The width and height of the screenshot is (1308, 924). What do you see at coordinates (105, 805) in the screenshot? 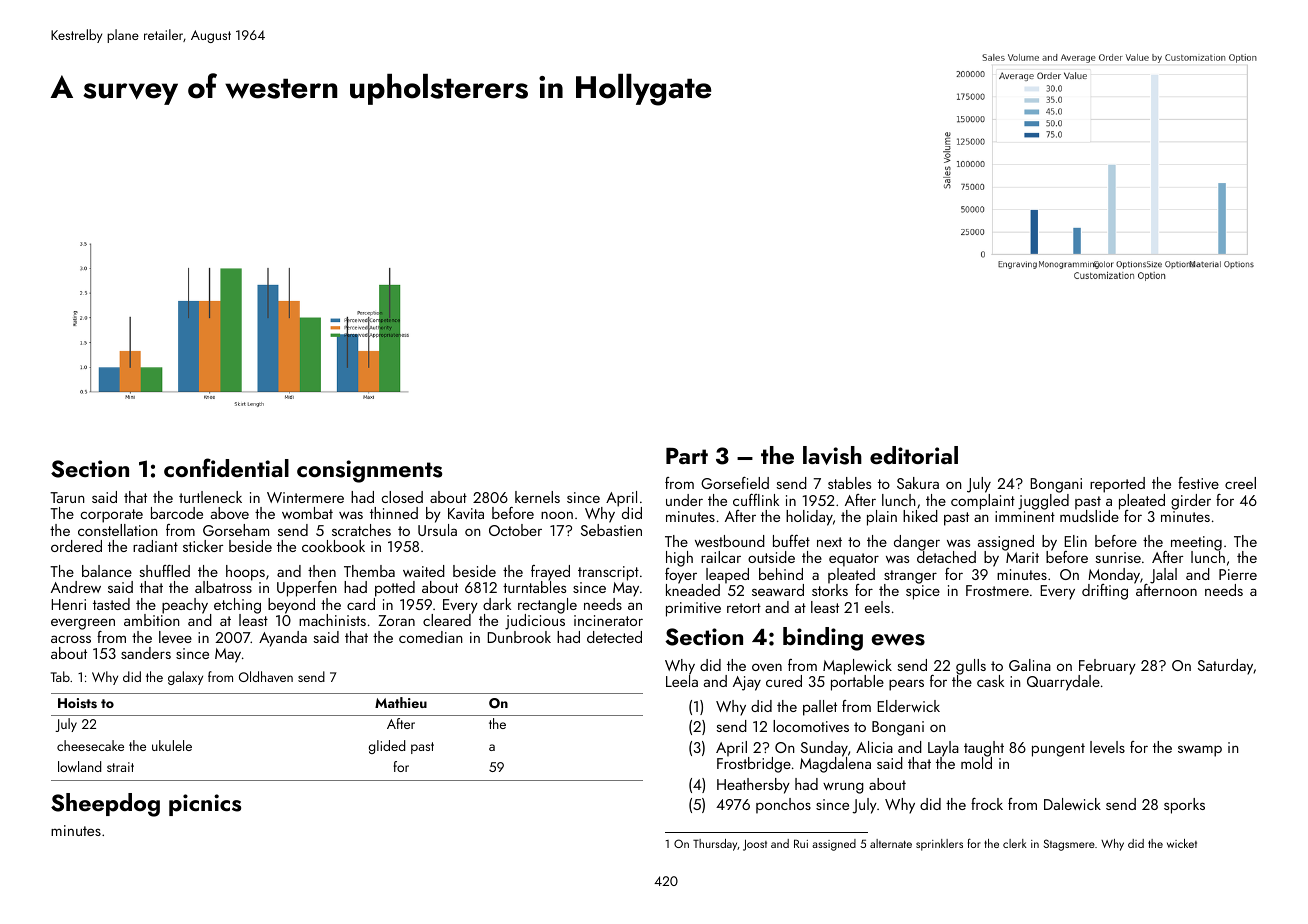
I see `Sheepdog` at bounding box center [105, 805].
